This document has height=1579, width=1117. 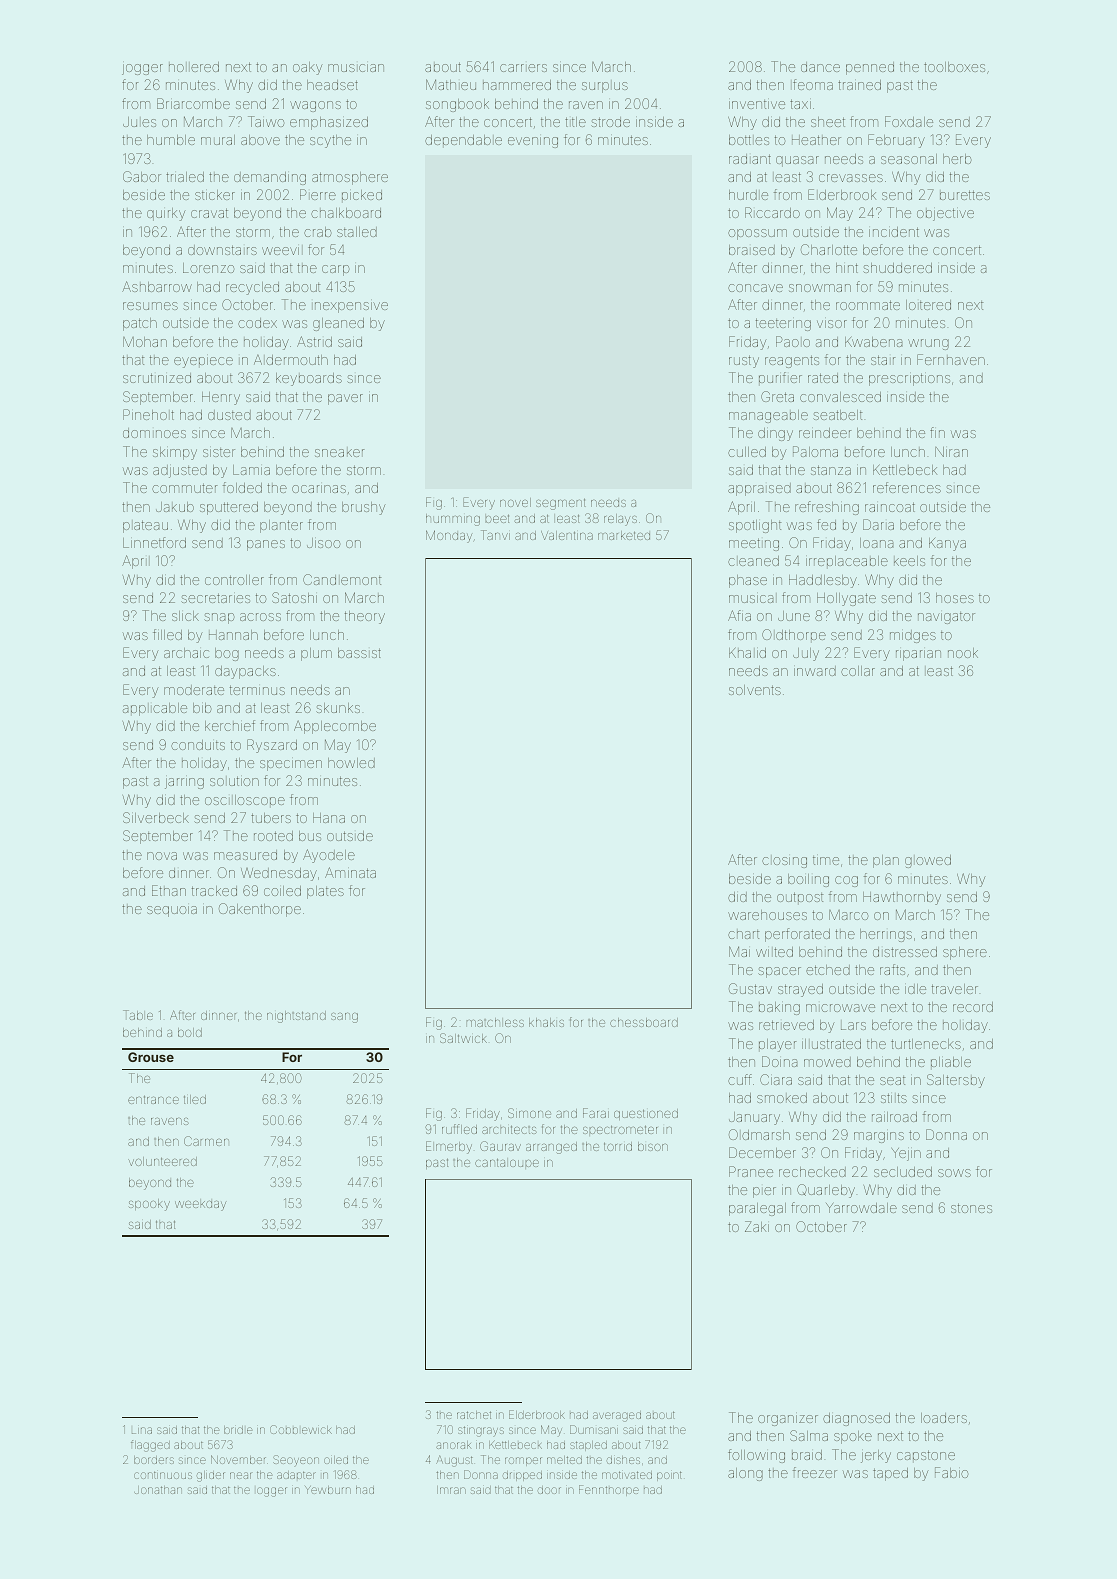 I want to click on applicable, so click(x=155, y=709).
